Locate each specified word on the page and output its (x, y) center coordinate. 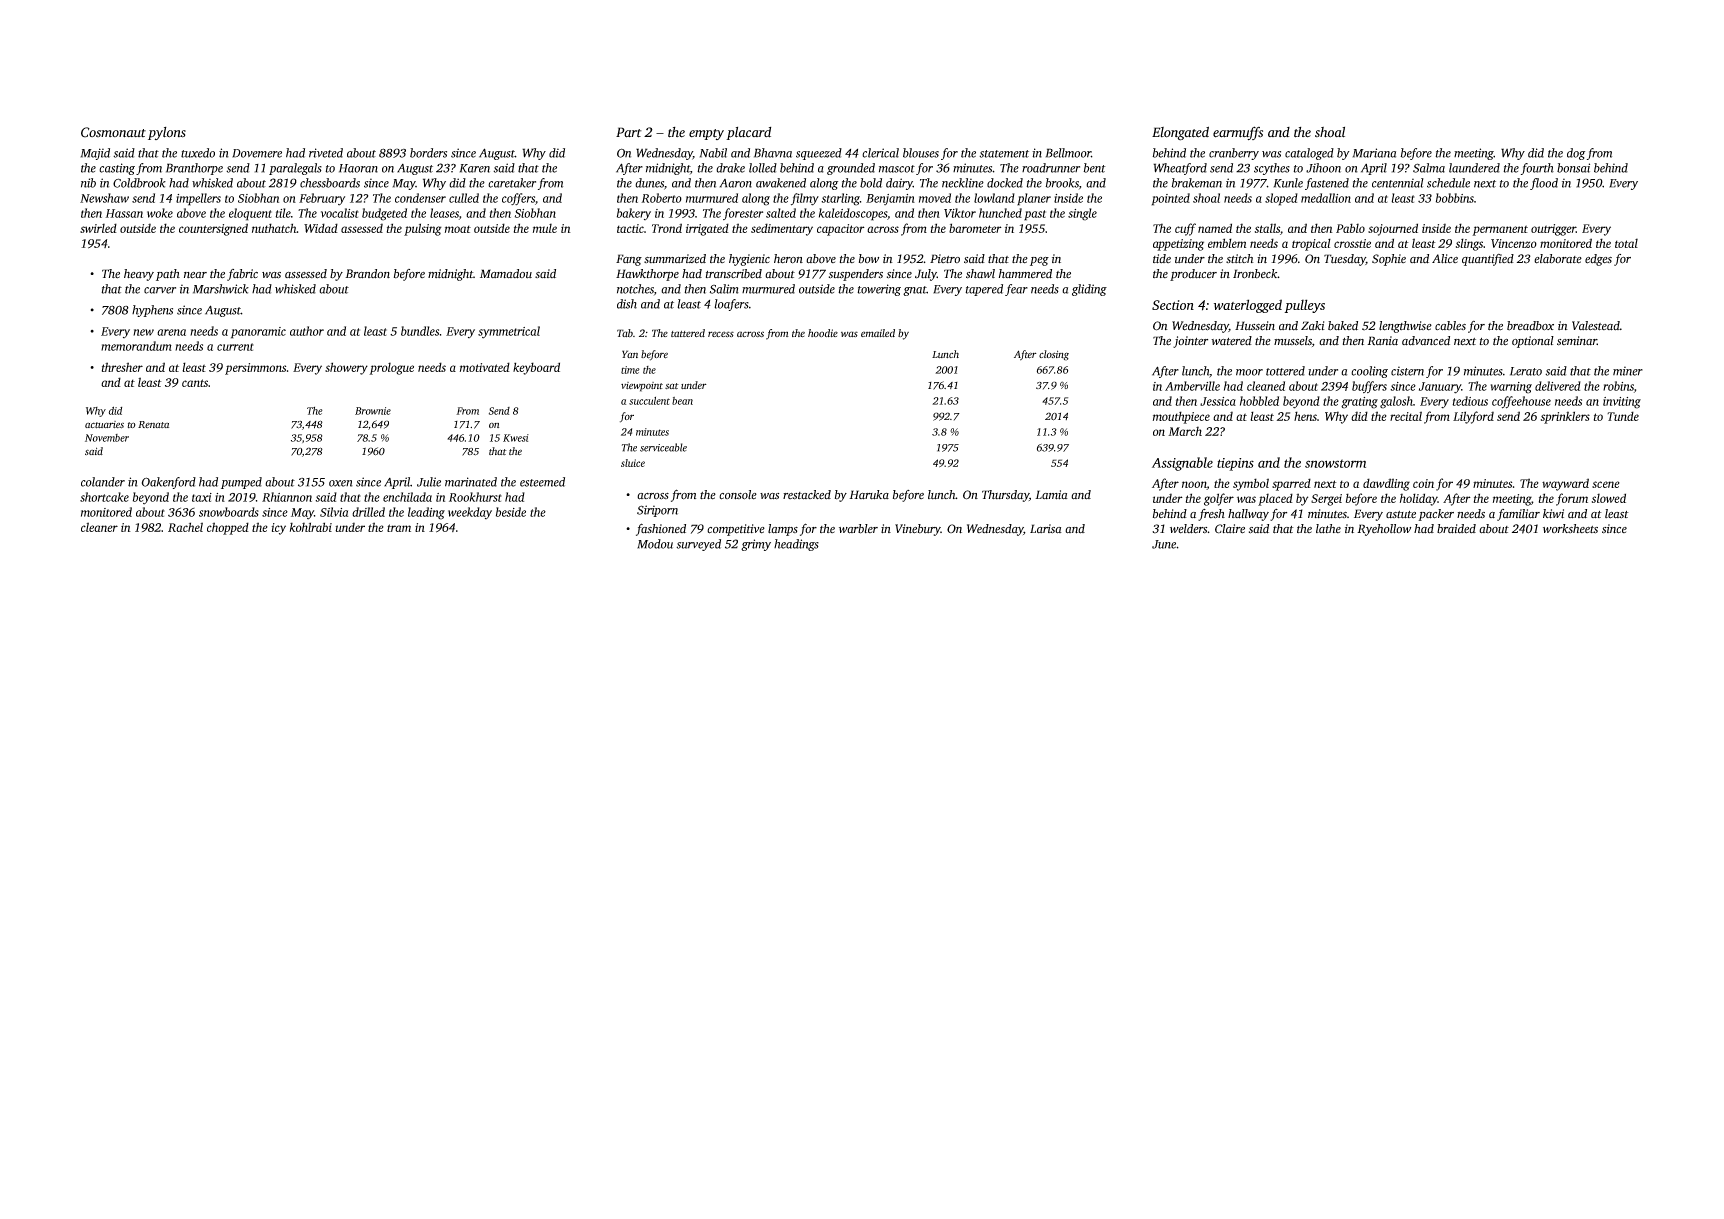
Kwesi (516, 438)
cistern (1407, 371)
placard (748, 133)
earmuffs (1238, 133)
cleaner (99, 527)
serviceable (663, 447)
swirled (98, 228)
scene (1606, 484)
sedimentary (782, 229)
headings (796, 545)
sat (672, 386)
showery (346, 368)
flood (1544, 184)
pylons (167, 133)
